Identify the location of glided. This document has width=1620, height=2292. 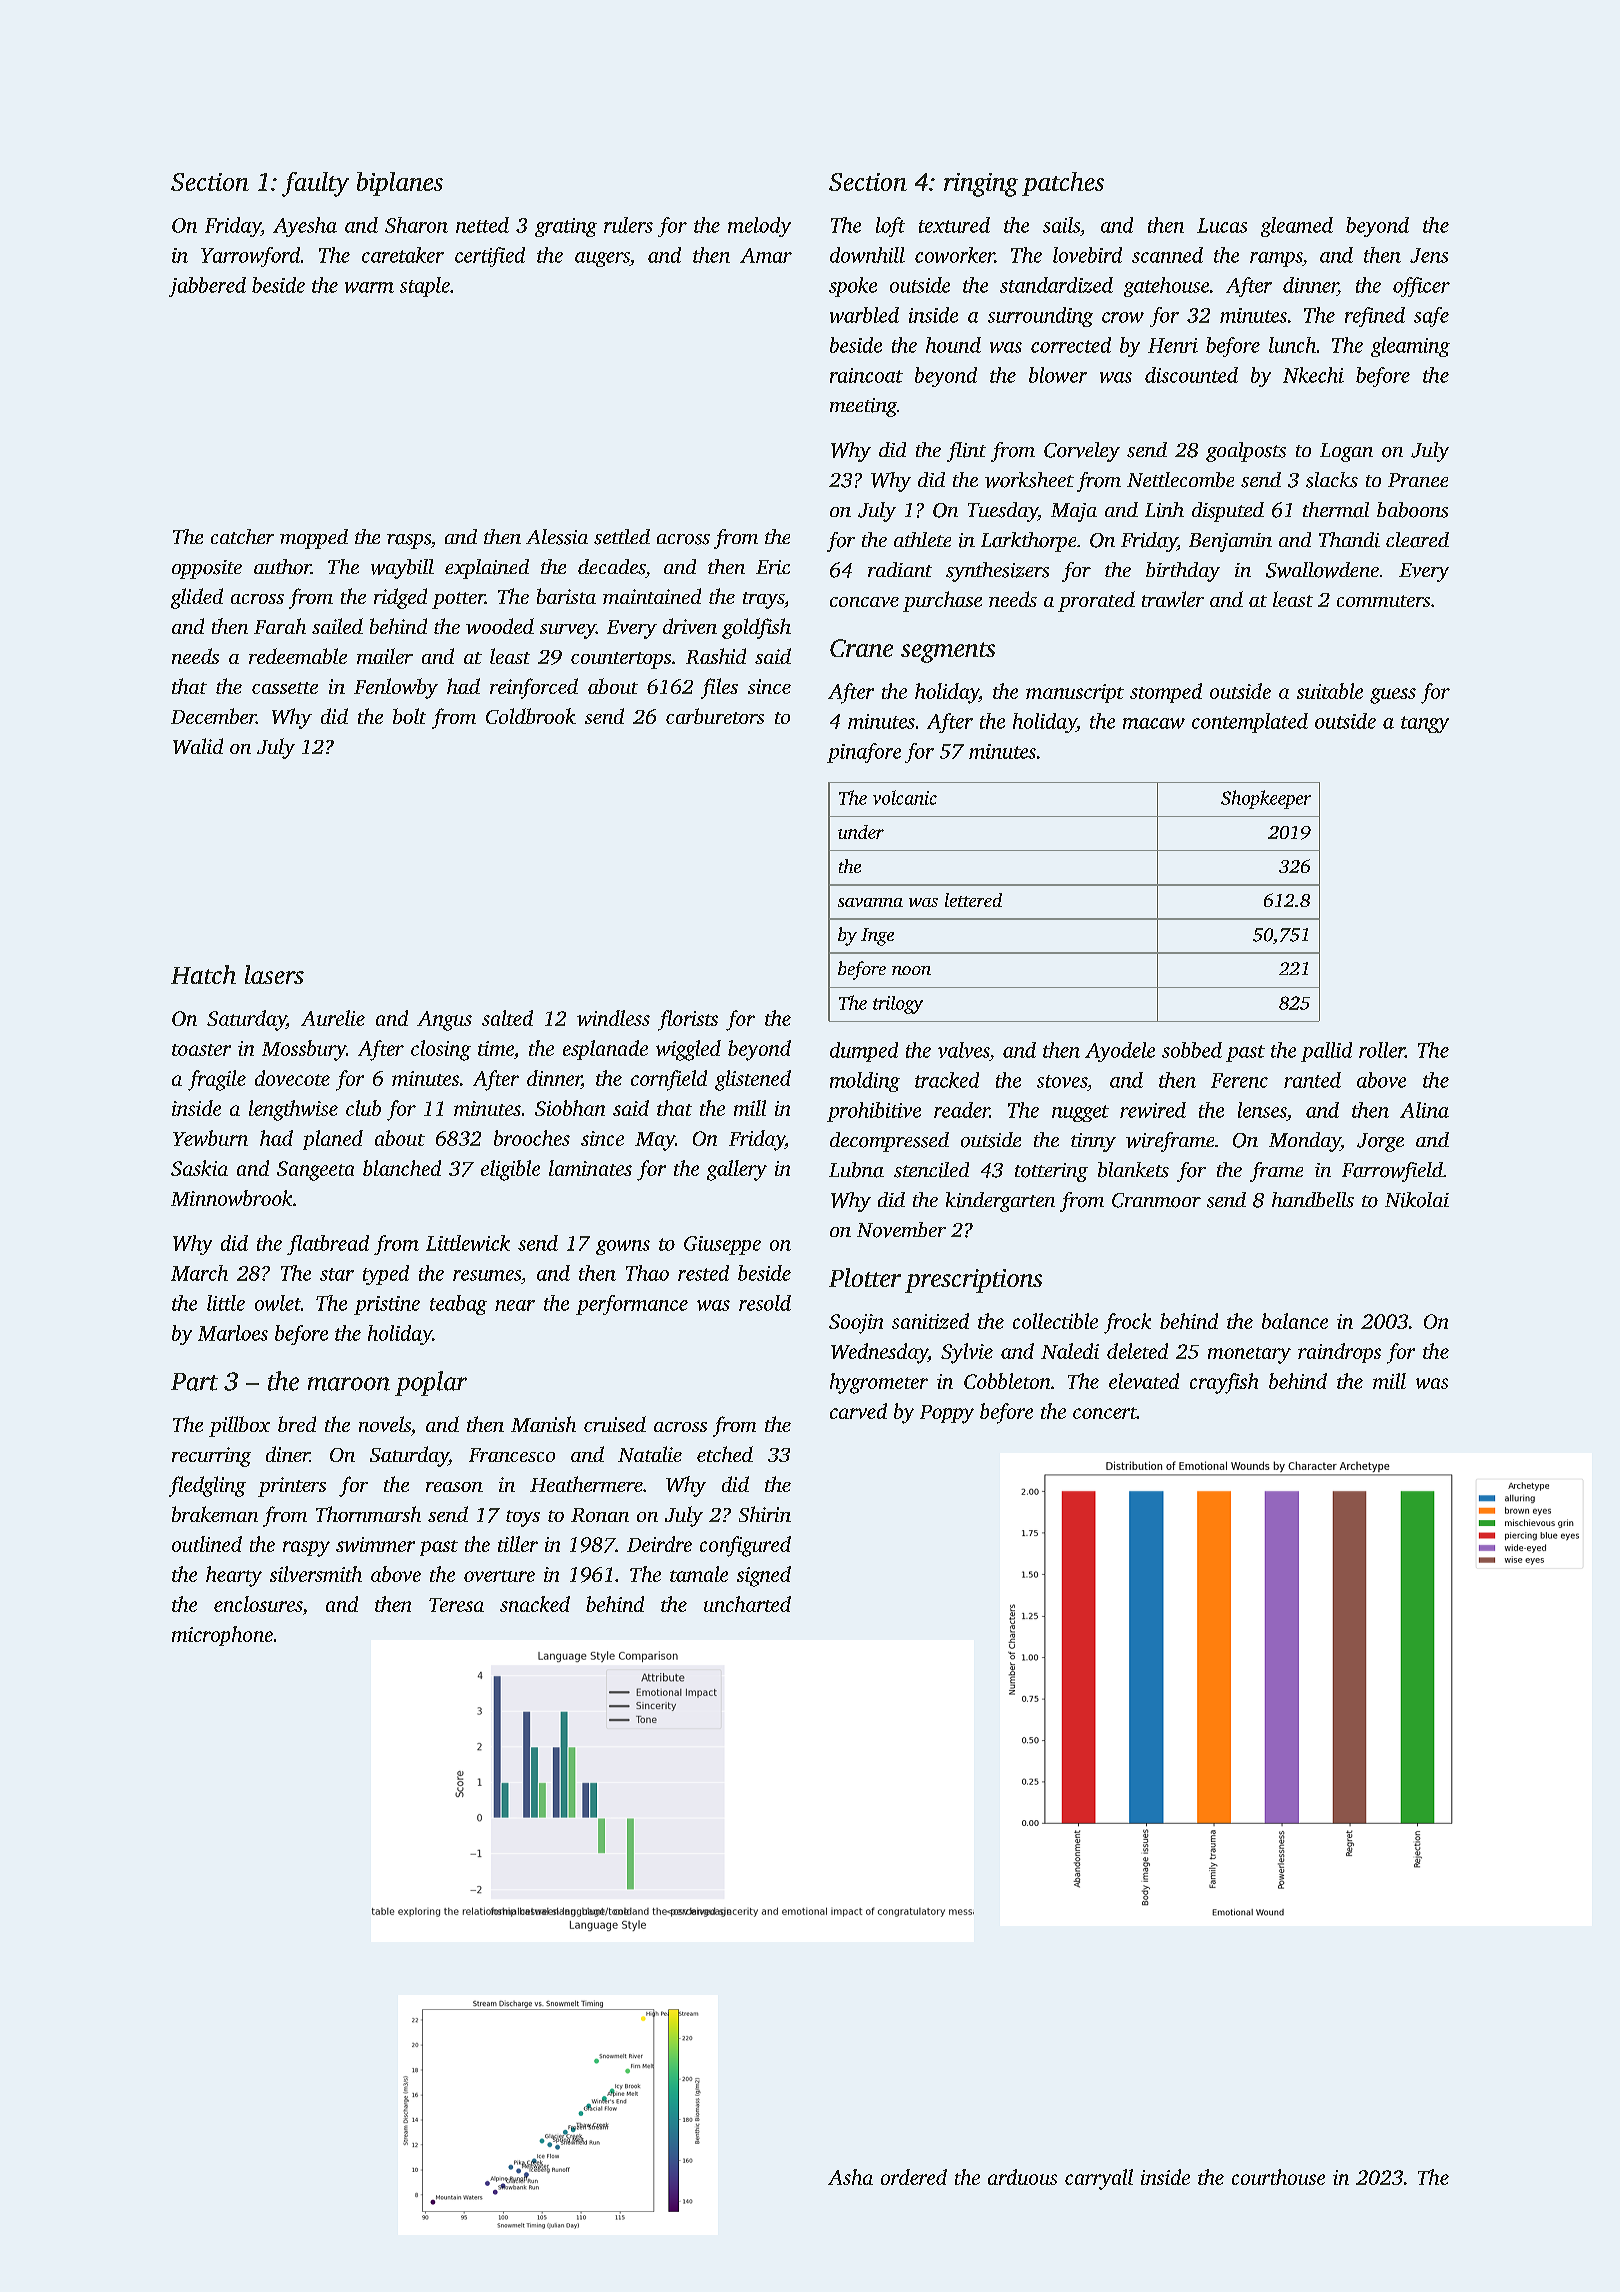
(197, 598).
